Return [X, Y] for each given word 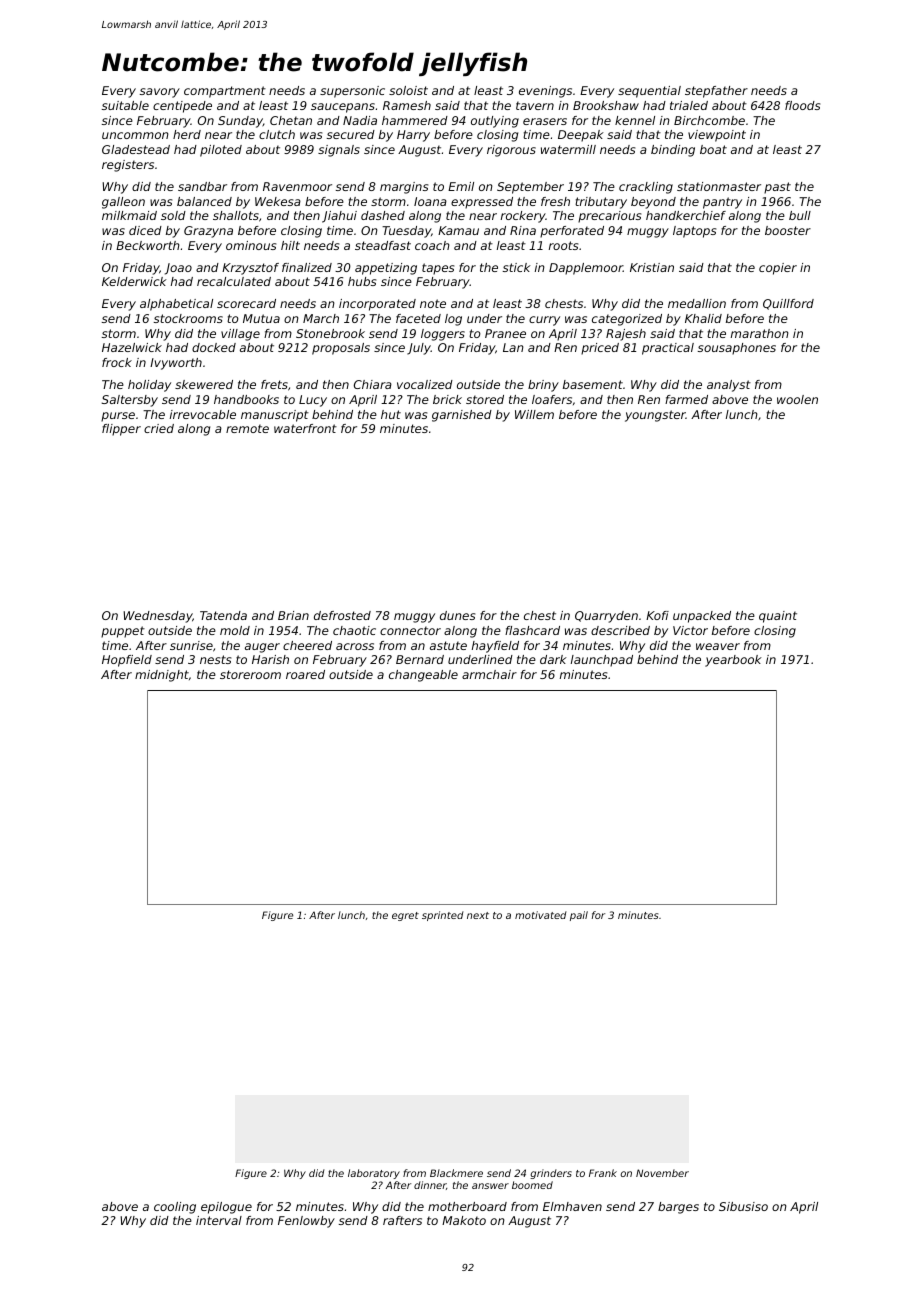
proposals [341, 349]
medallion [697, 303]
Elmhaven [572, 1206]
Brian [293, 615]
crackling [646, 188]
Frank [603, 1173]
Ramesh [407, 105]
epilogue [226, 1208]
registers [128, 166]
